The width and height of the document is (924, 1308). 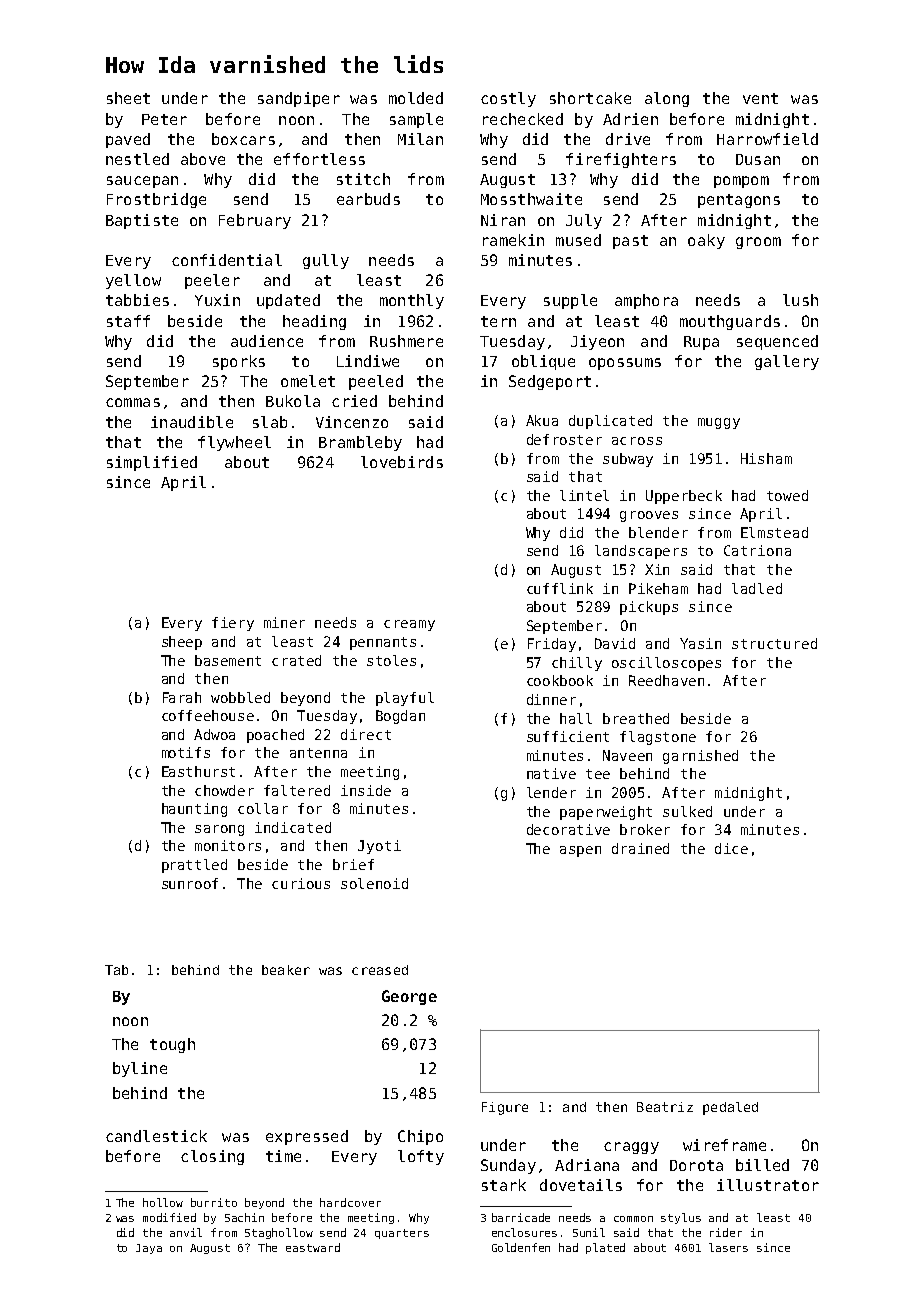 What do you see at coordinates (194, 810) in the document?
I see `haunting` at bounding box center [194, 810].
